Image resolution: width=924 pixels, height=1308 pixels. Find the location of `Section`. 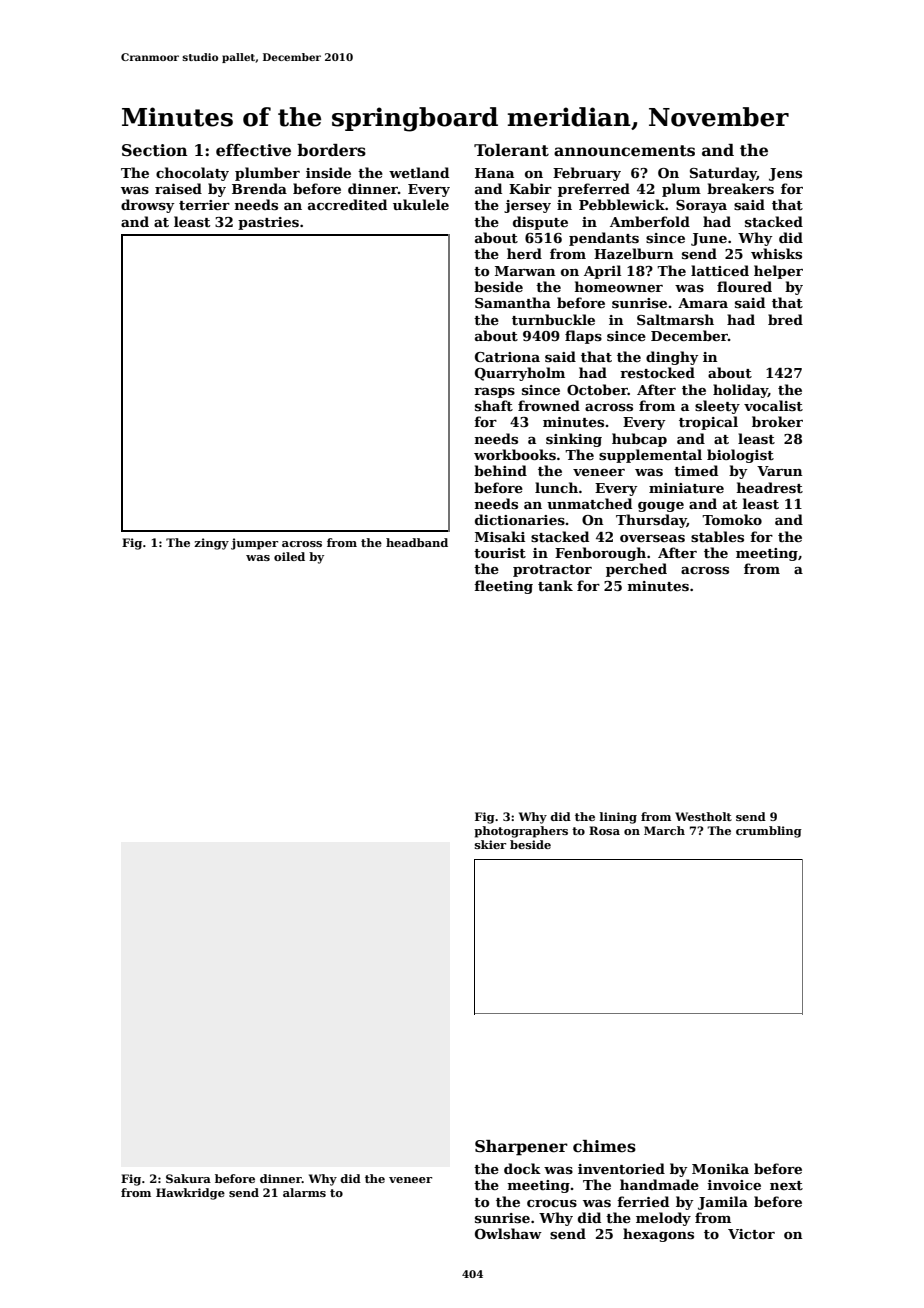

Section is located at coordinates (155, 150).
